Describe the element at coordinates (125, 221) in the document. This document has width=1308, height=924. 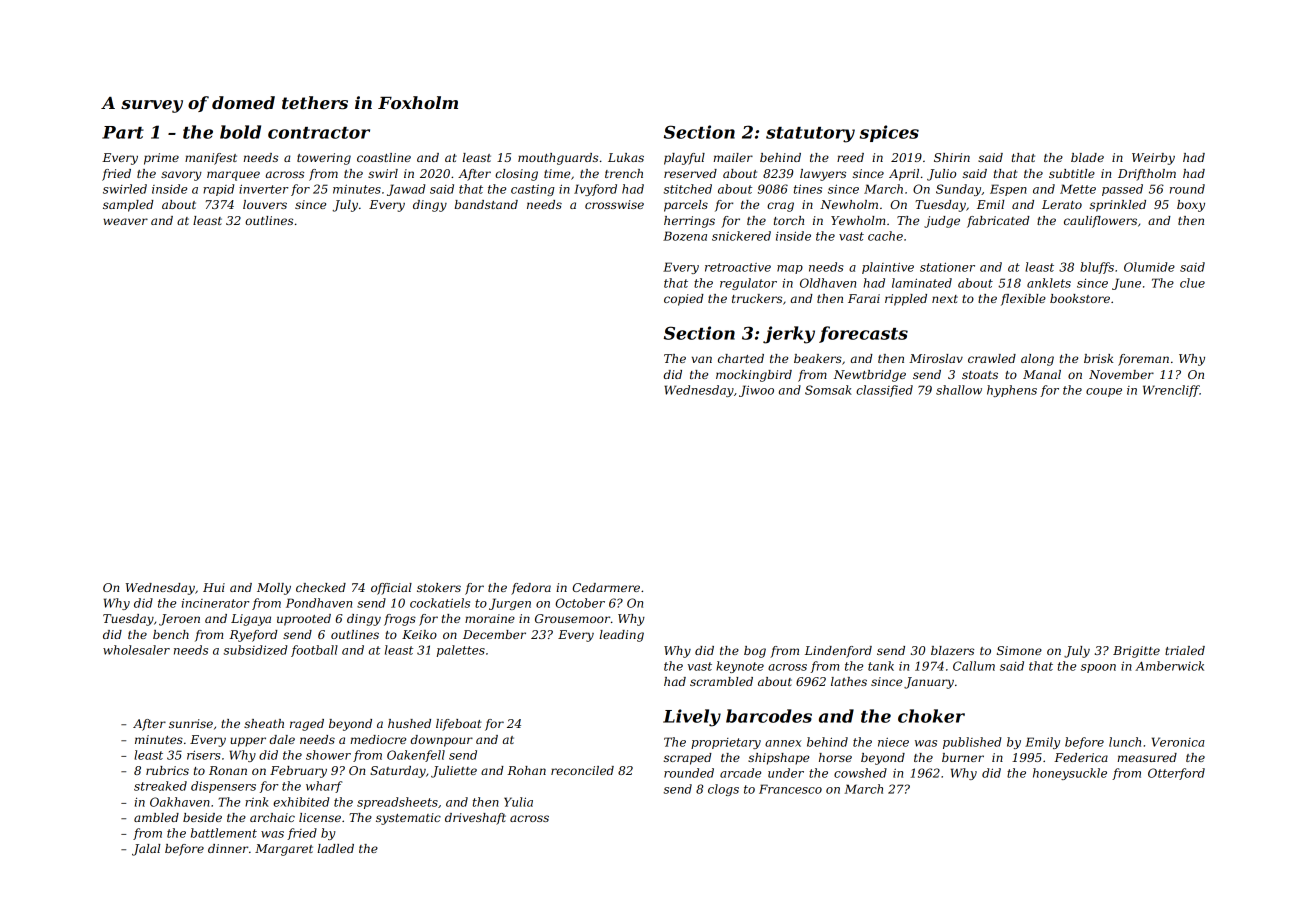
I see `weaver` at that location.
